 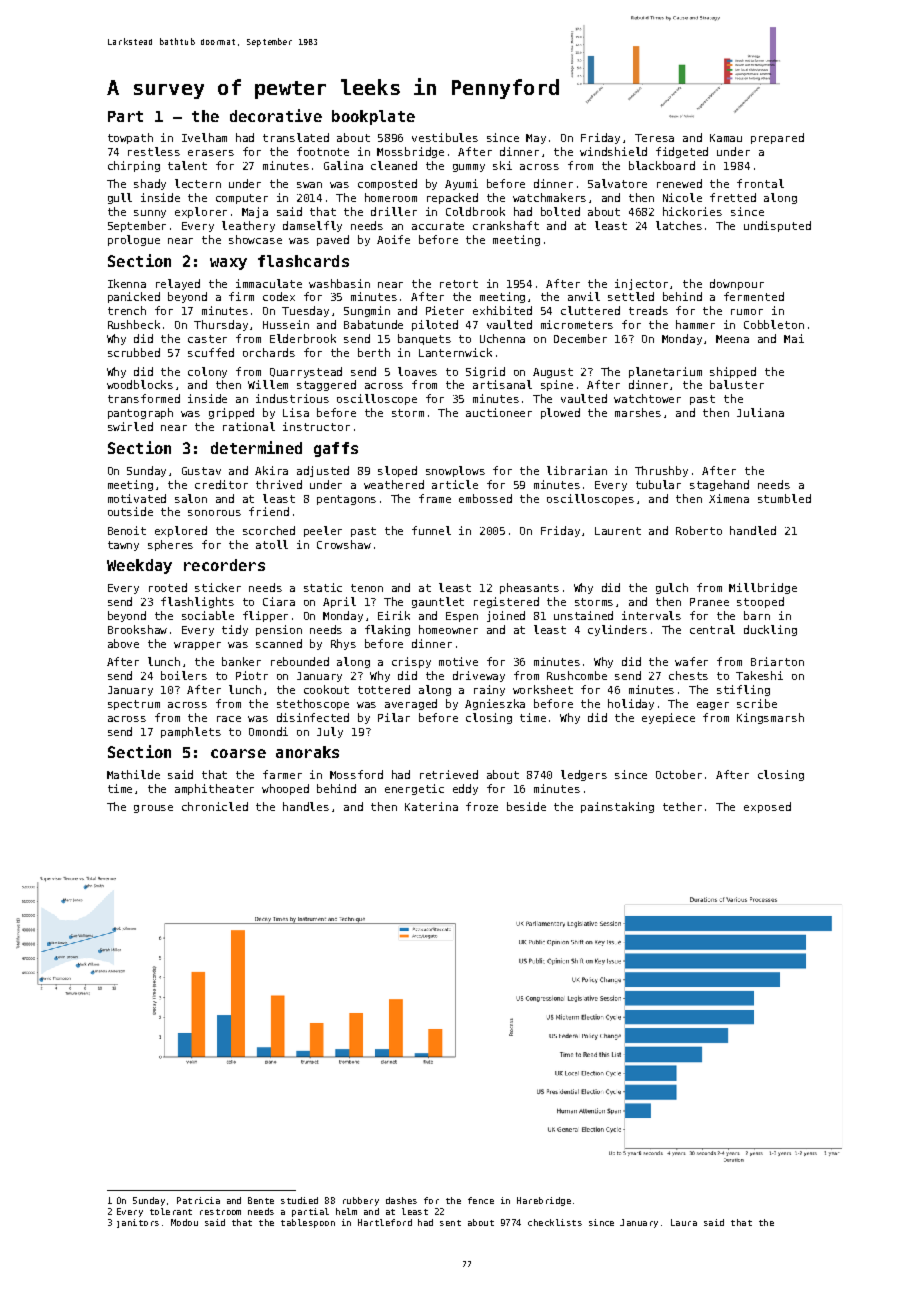 What do you see at coordinates (658, 484) in the screenshot?
I see `tubular` at bounding box center [658, 484].
